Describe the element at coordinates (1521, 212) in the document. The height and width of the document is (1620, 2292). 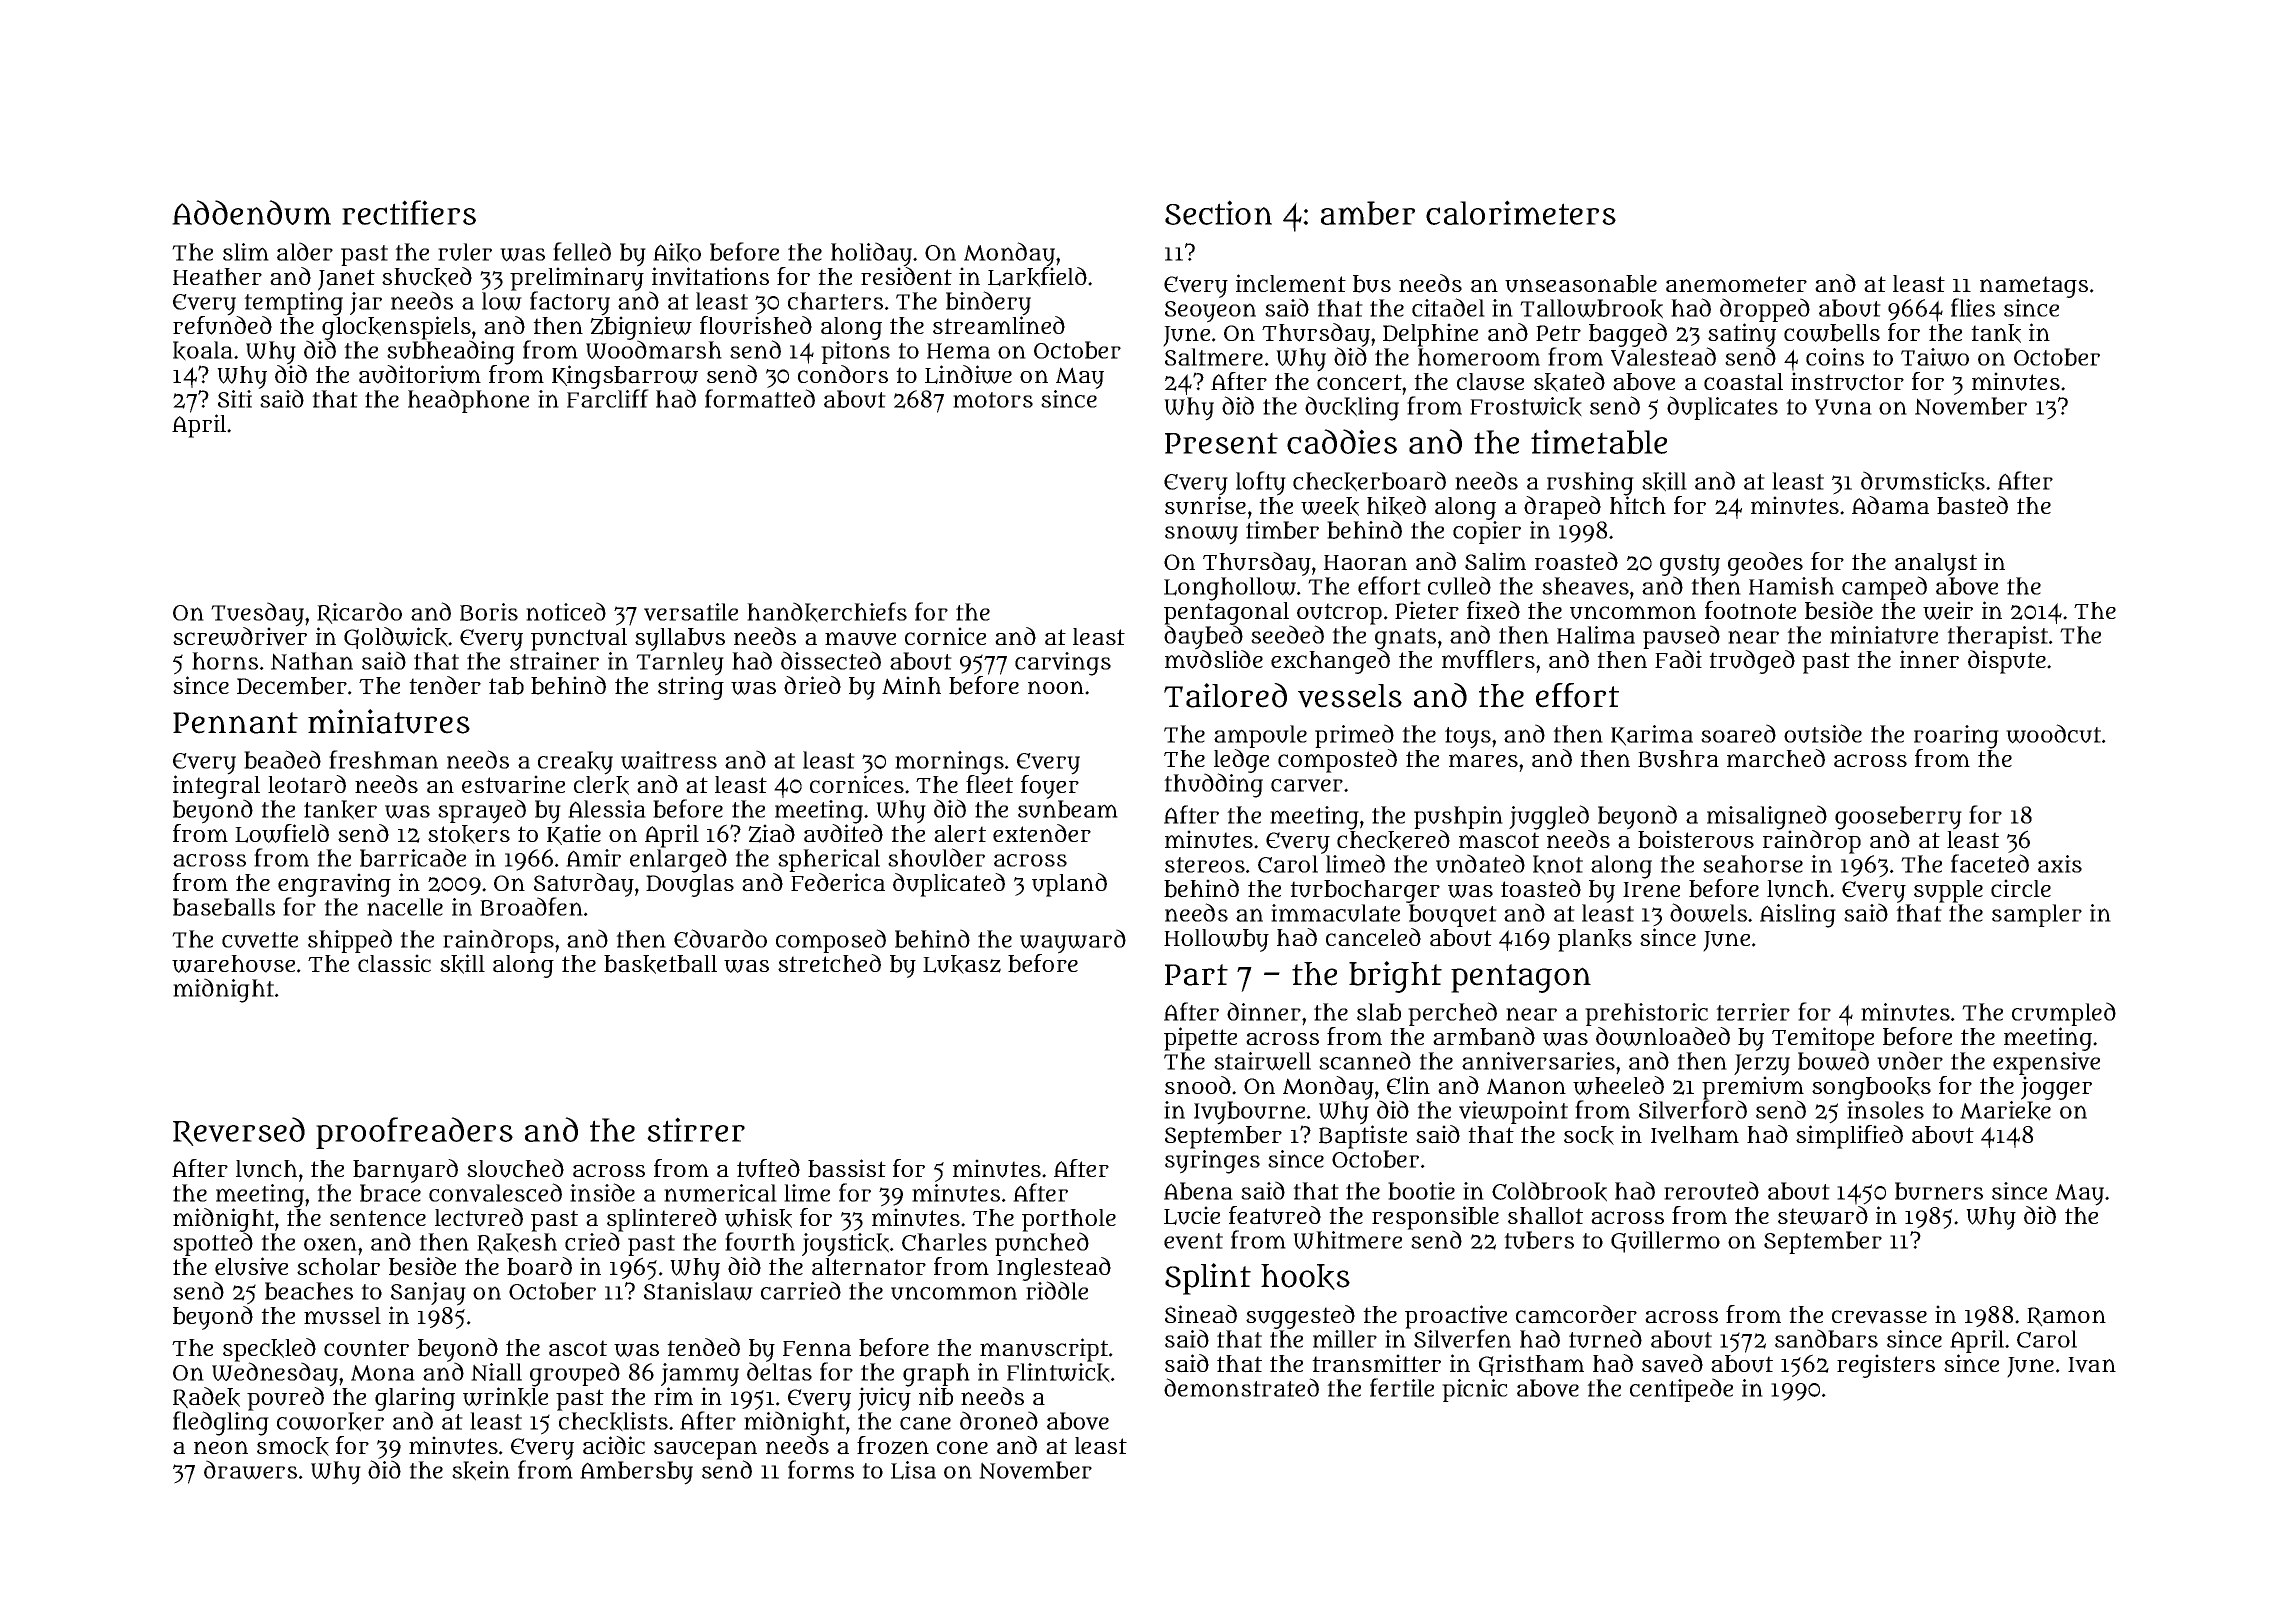
I see `calorimeters` at that location.
